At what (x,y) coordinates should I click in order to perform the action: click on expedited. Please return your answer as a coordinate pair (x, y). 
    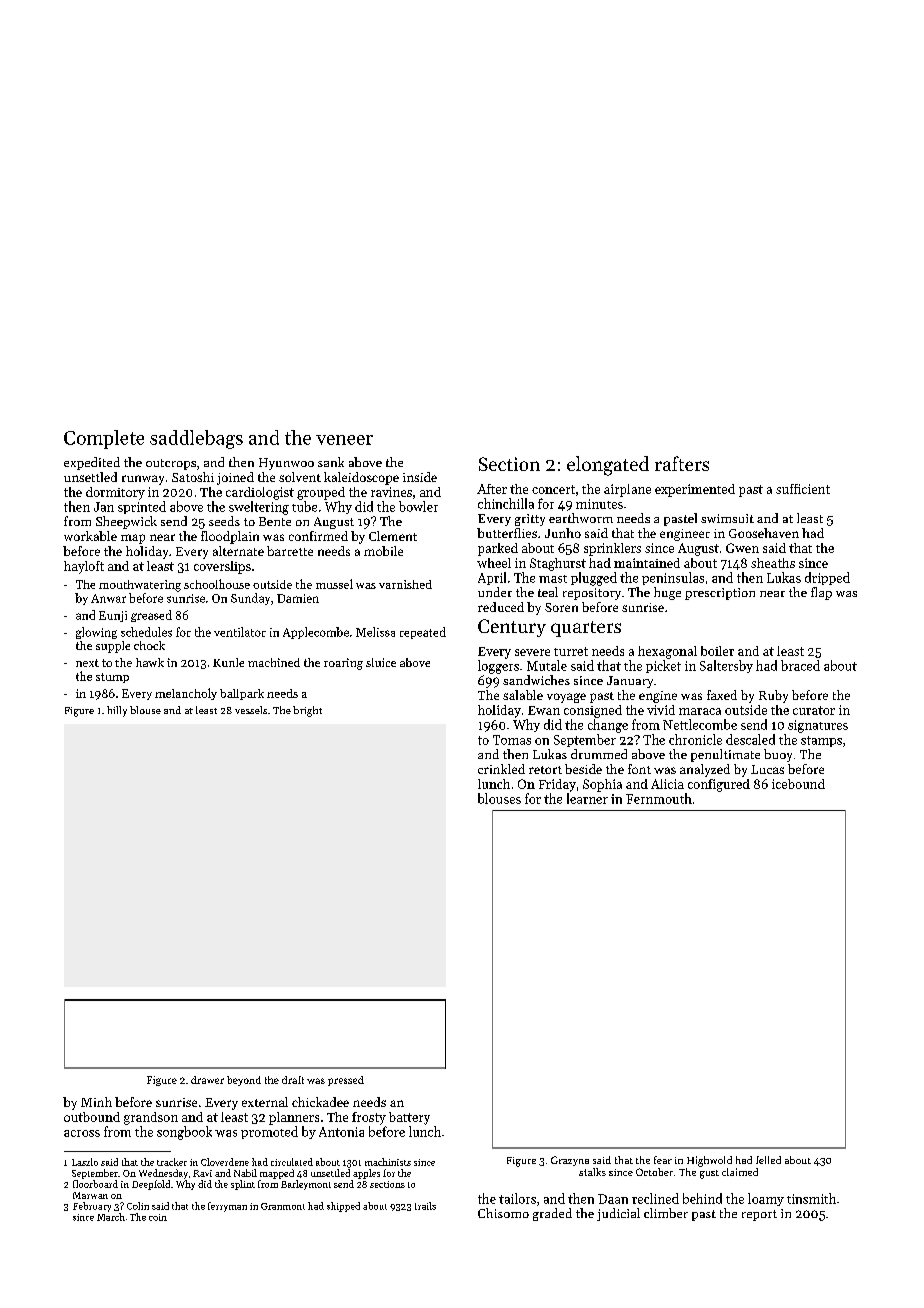
    Looking at the image, I should click on (92, 463).
